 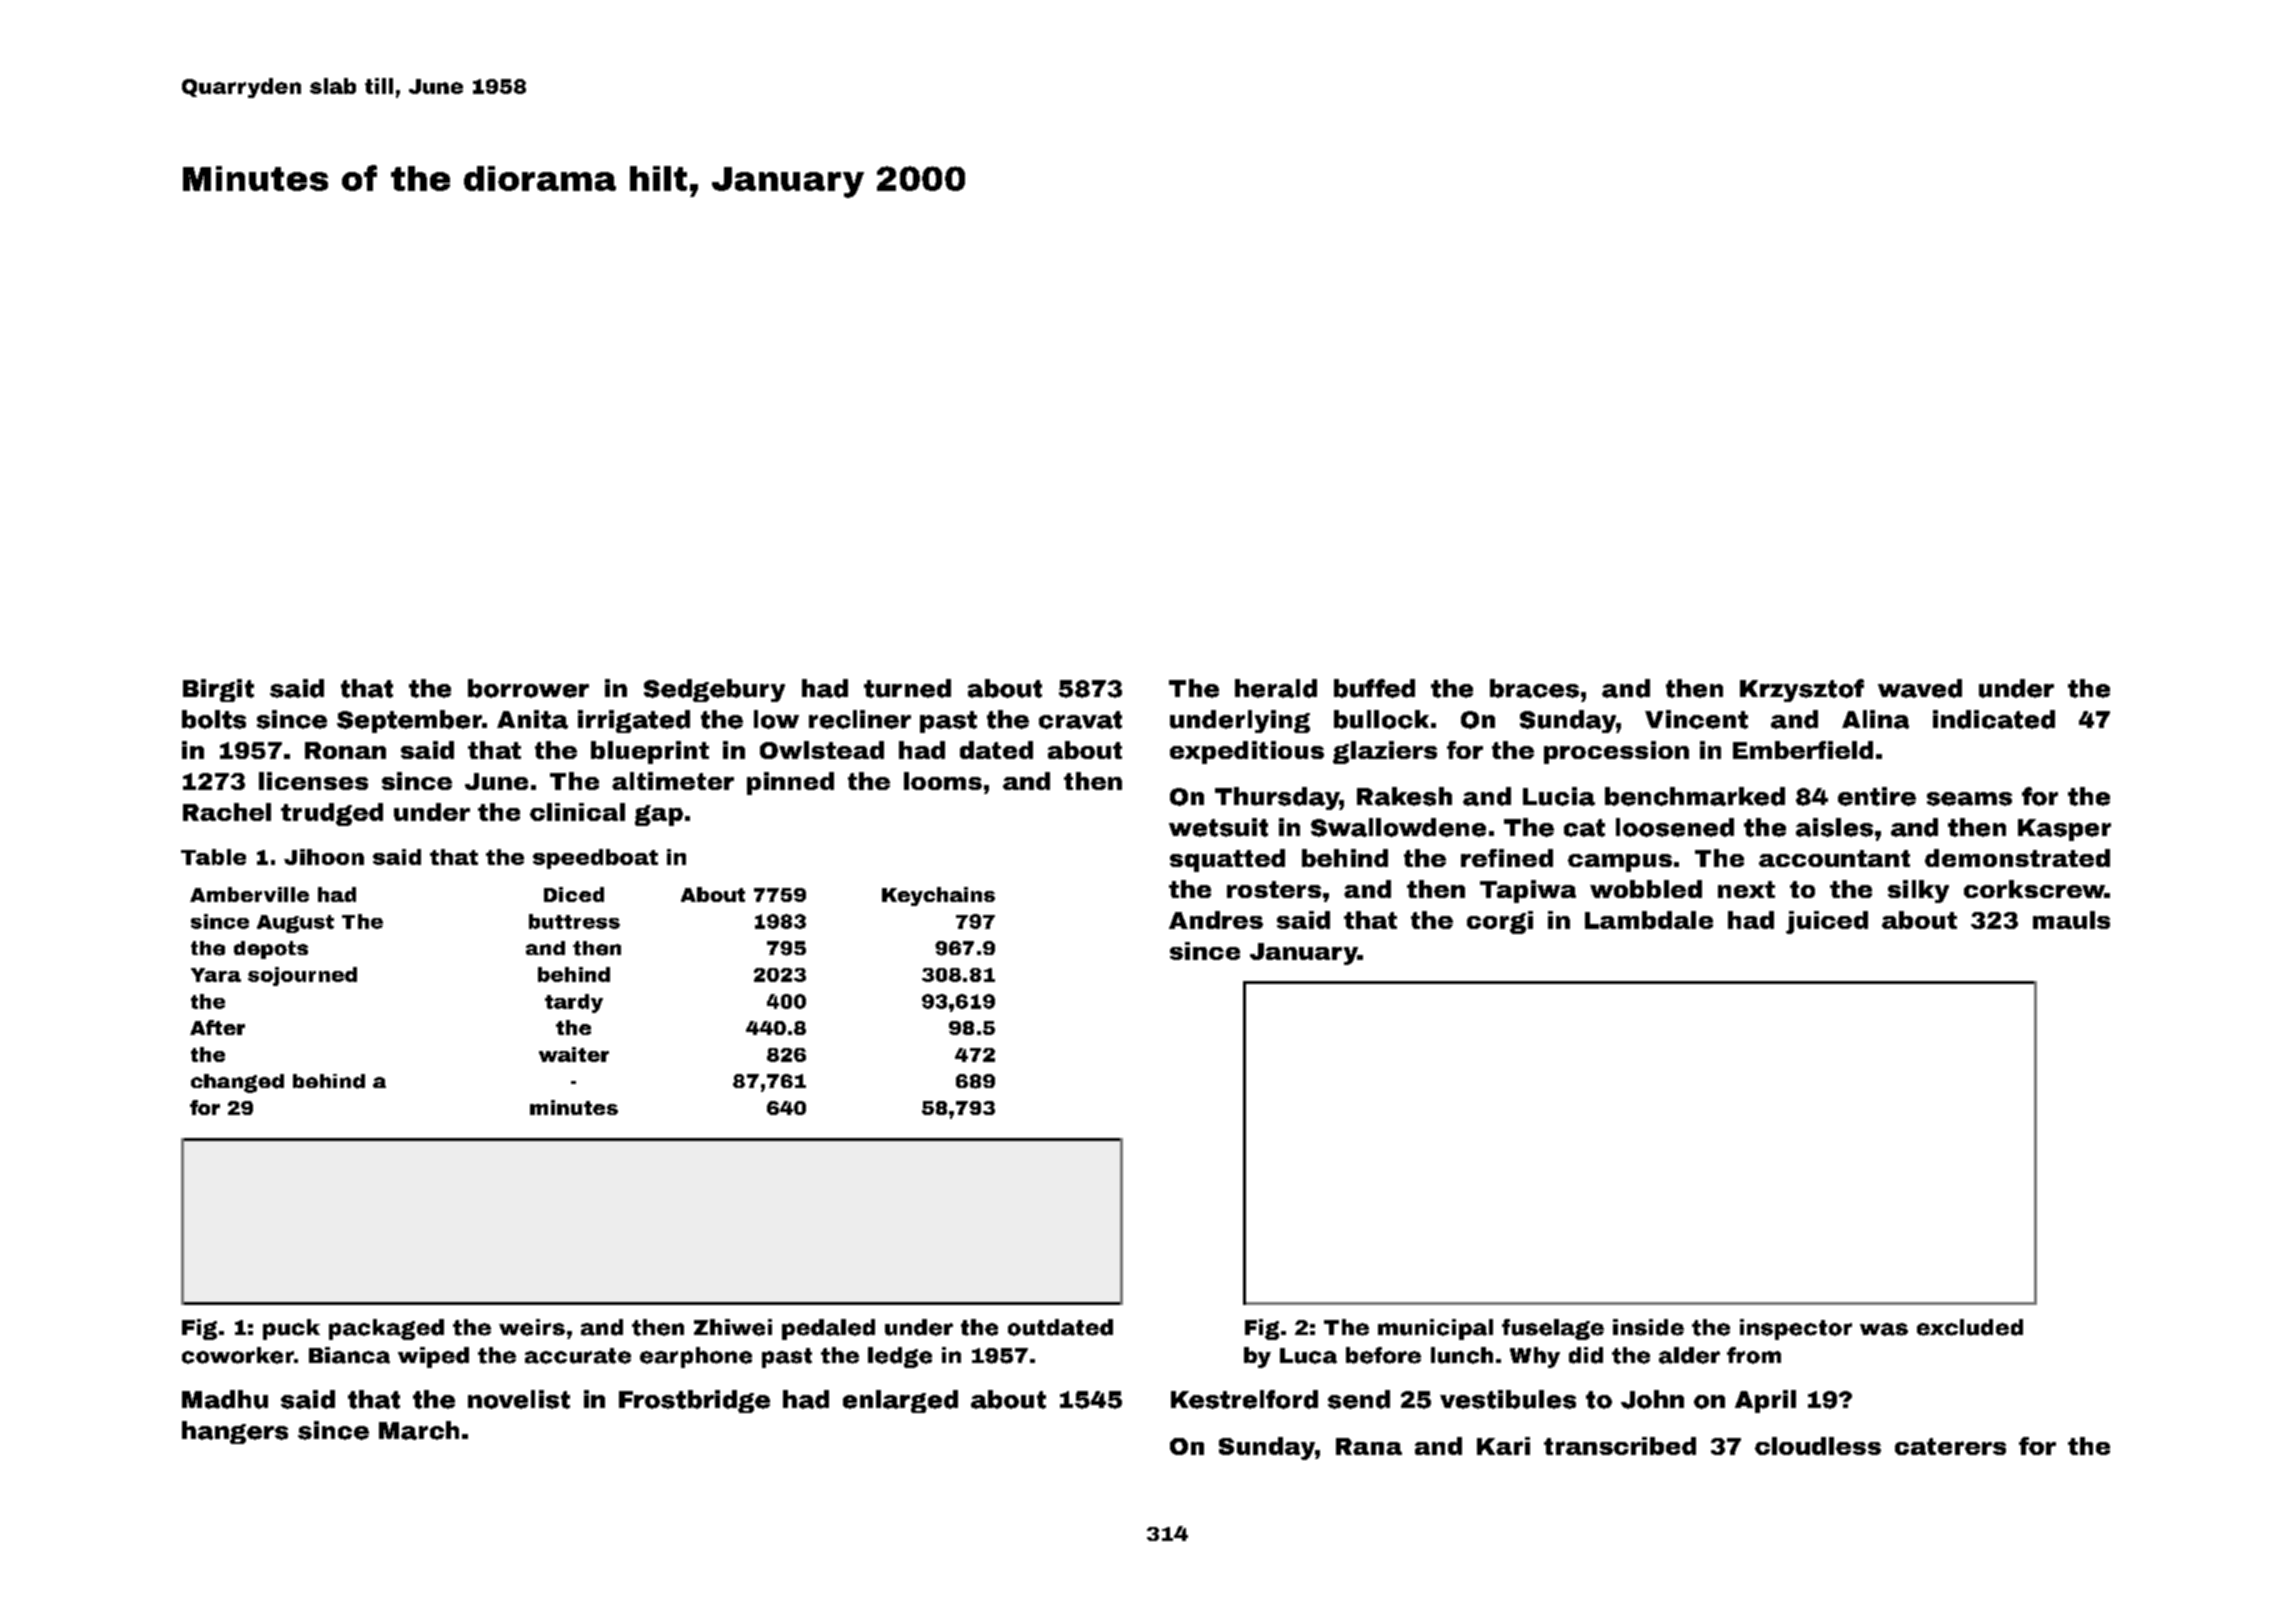 I want to click on mauls, so click(x=2071, y=920).
